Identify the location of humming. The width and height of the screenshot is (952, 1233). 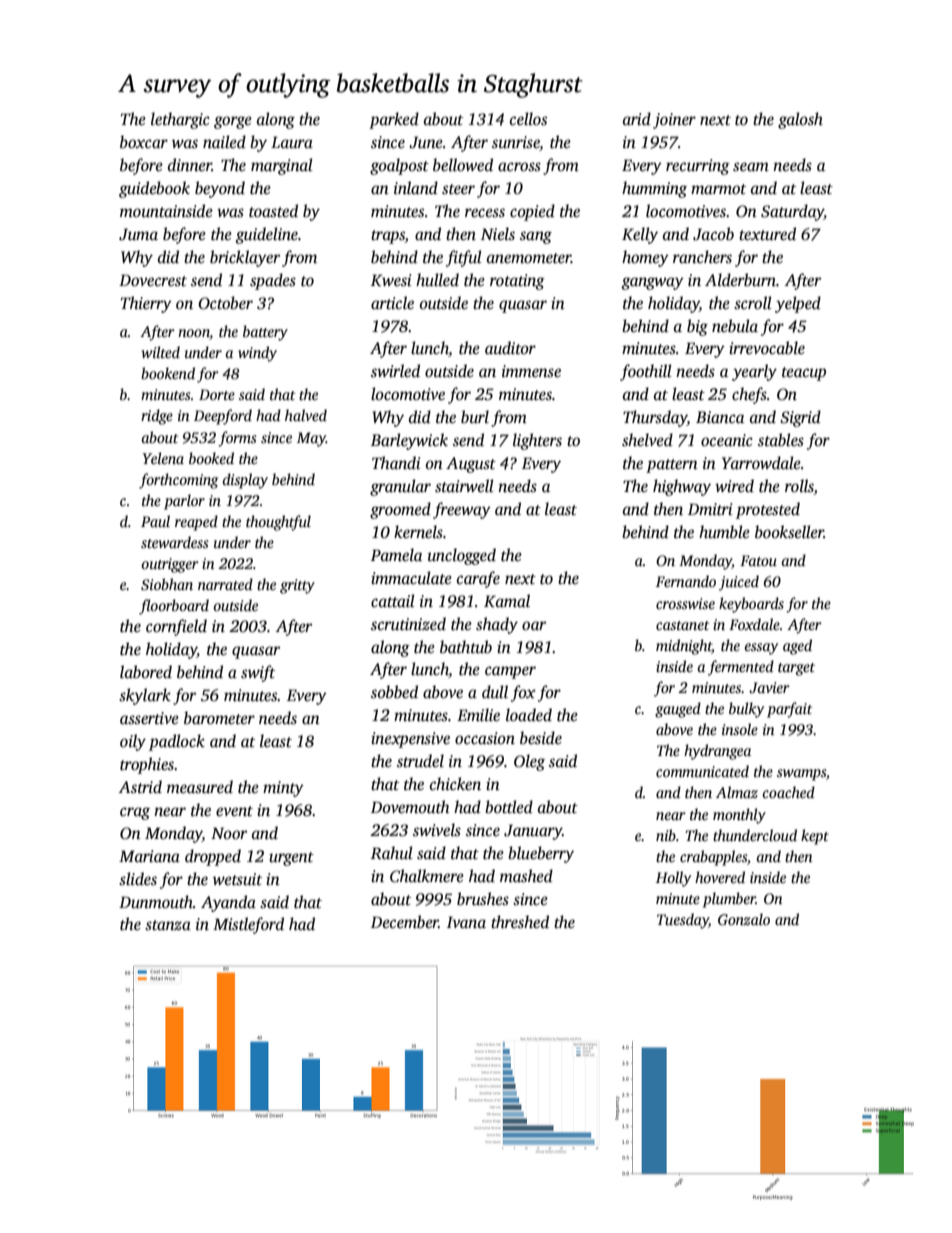
(654, 189).
